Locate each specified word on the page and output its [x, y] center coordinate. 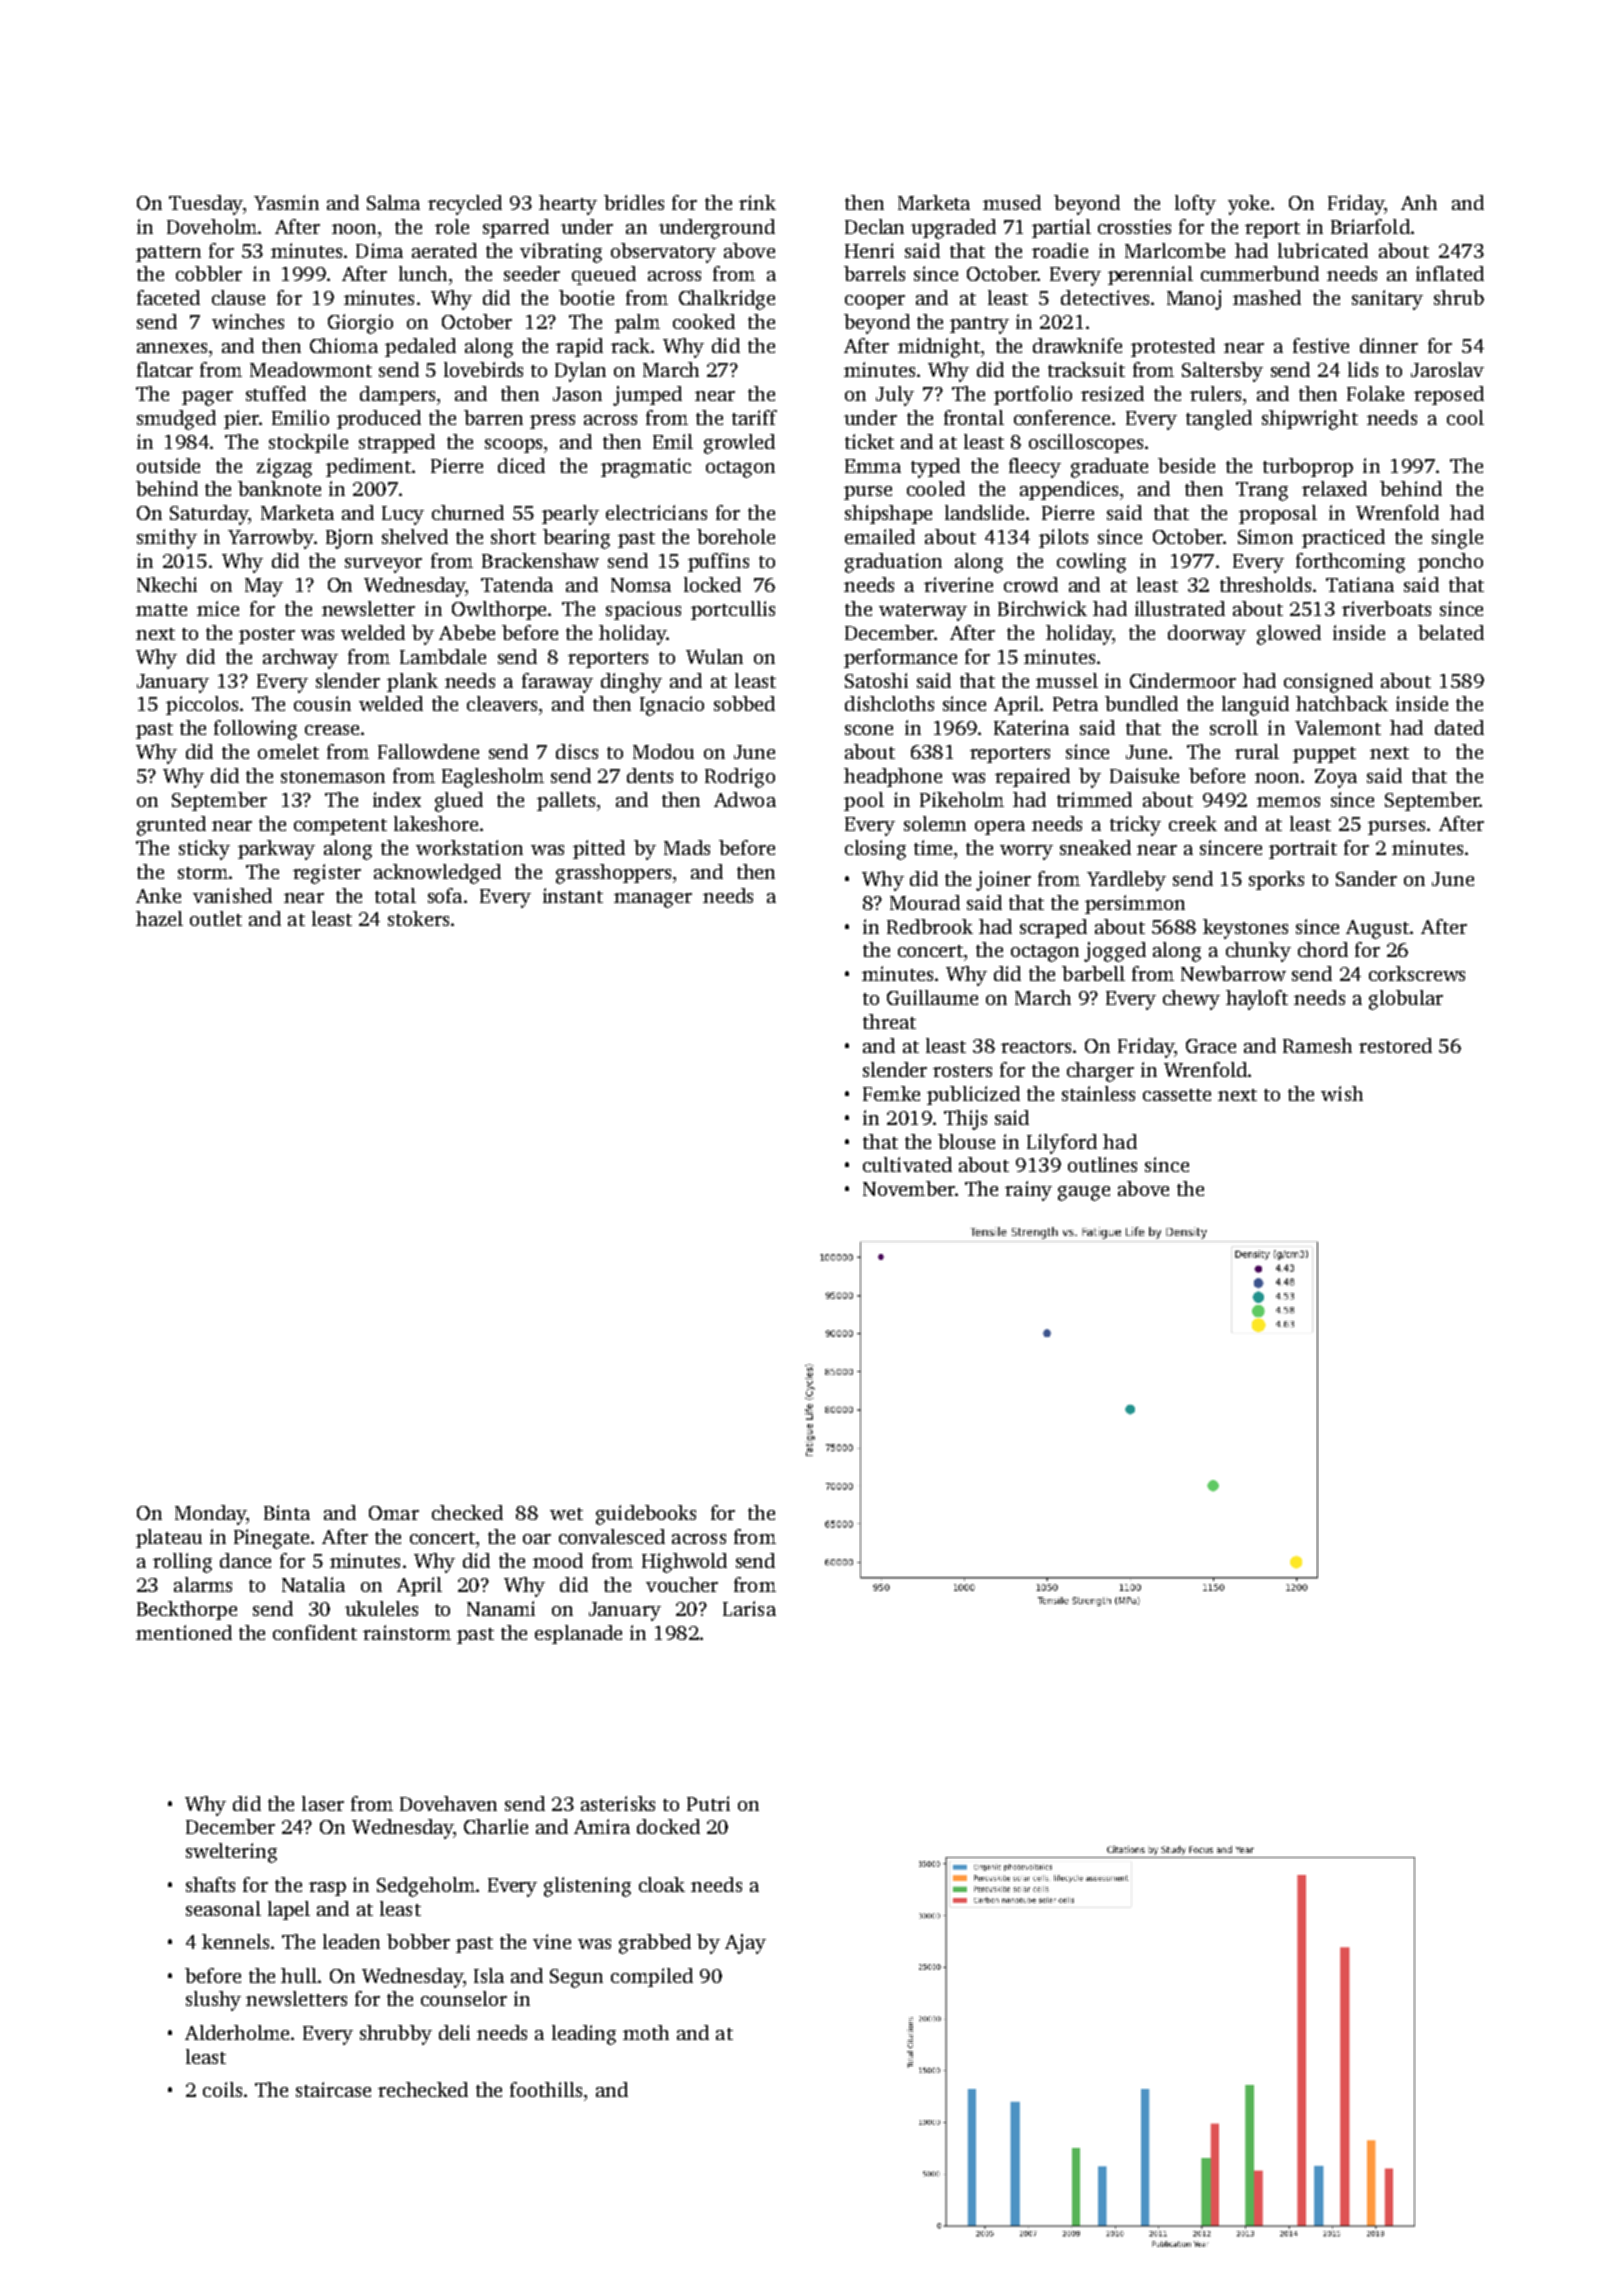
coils [222, 2089]
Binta [287, 1512]
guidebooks [646, 1515]
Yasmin [286, 202]
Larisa [749, 1608]
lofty [1195, 205]
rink [757, 202]
